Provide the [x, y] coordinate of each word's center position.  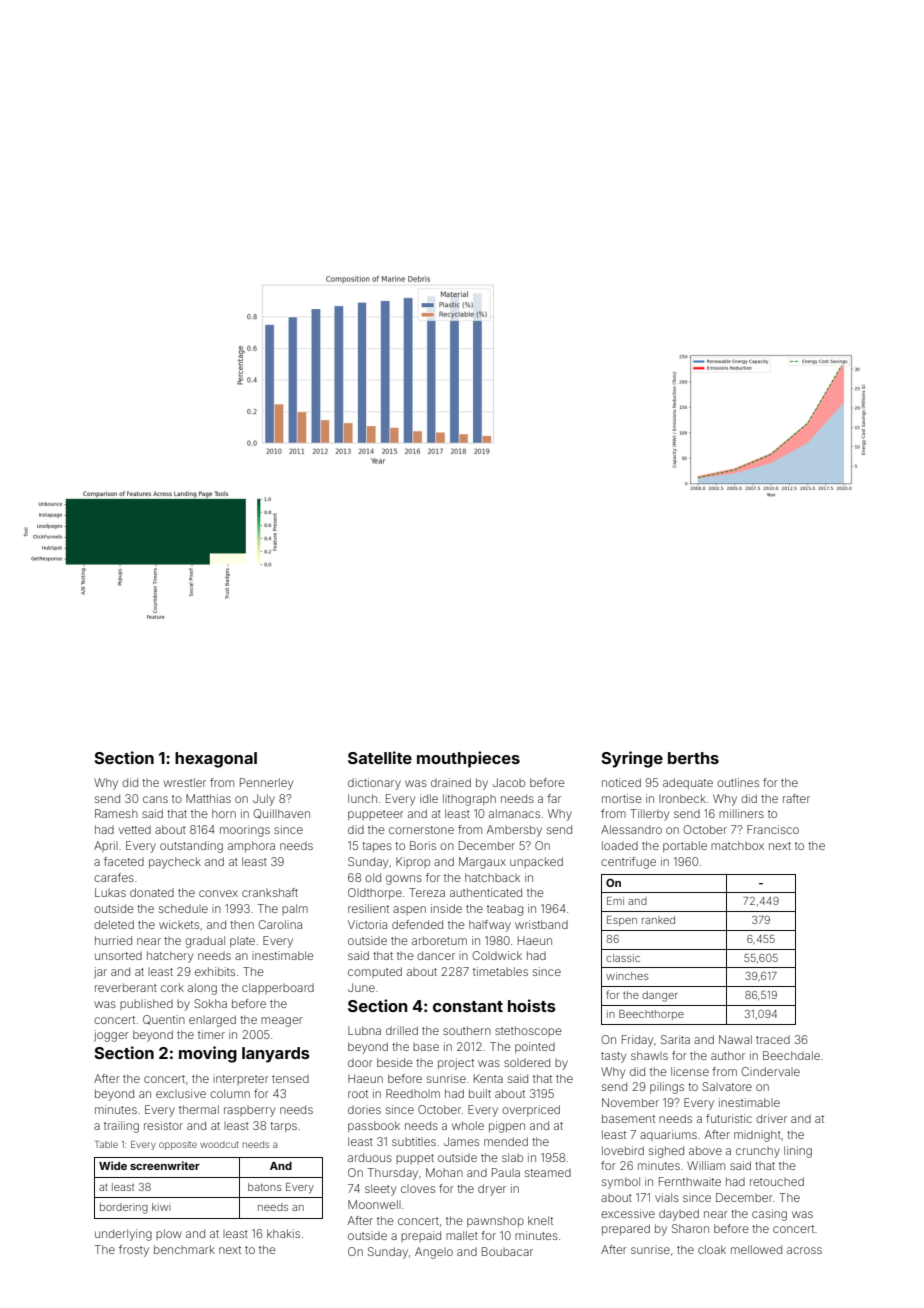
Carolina [280, 924]
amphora [251, 846]
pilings [667, 1088]
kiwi [161, 1207]
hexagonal [216, 760]
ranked [658, 920]
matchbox [737, 845]
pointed [535, 1047]
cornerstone [421, 830]
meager [282, 1022]
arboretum [439, 940]
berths [693, 758]
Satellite [380, 757]
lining [798, 1152]
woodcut [219, 1144]
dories [364, 1109]
